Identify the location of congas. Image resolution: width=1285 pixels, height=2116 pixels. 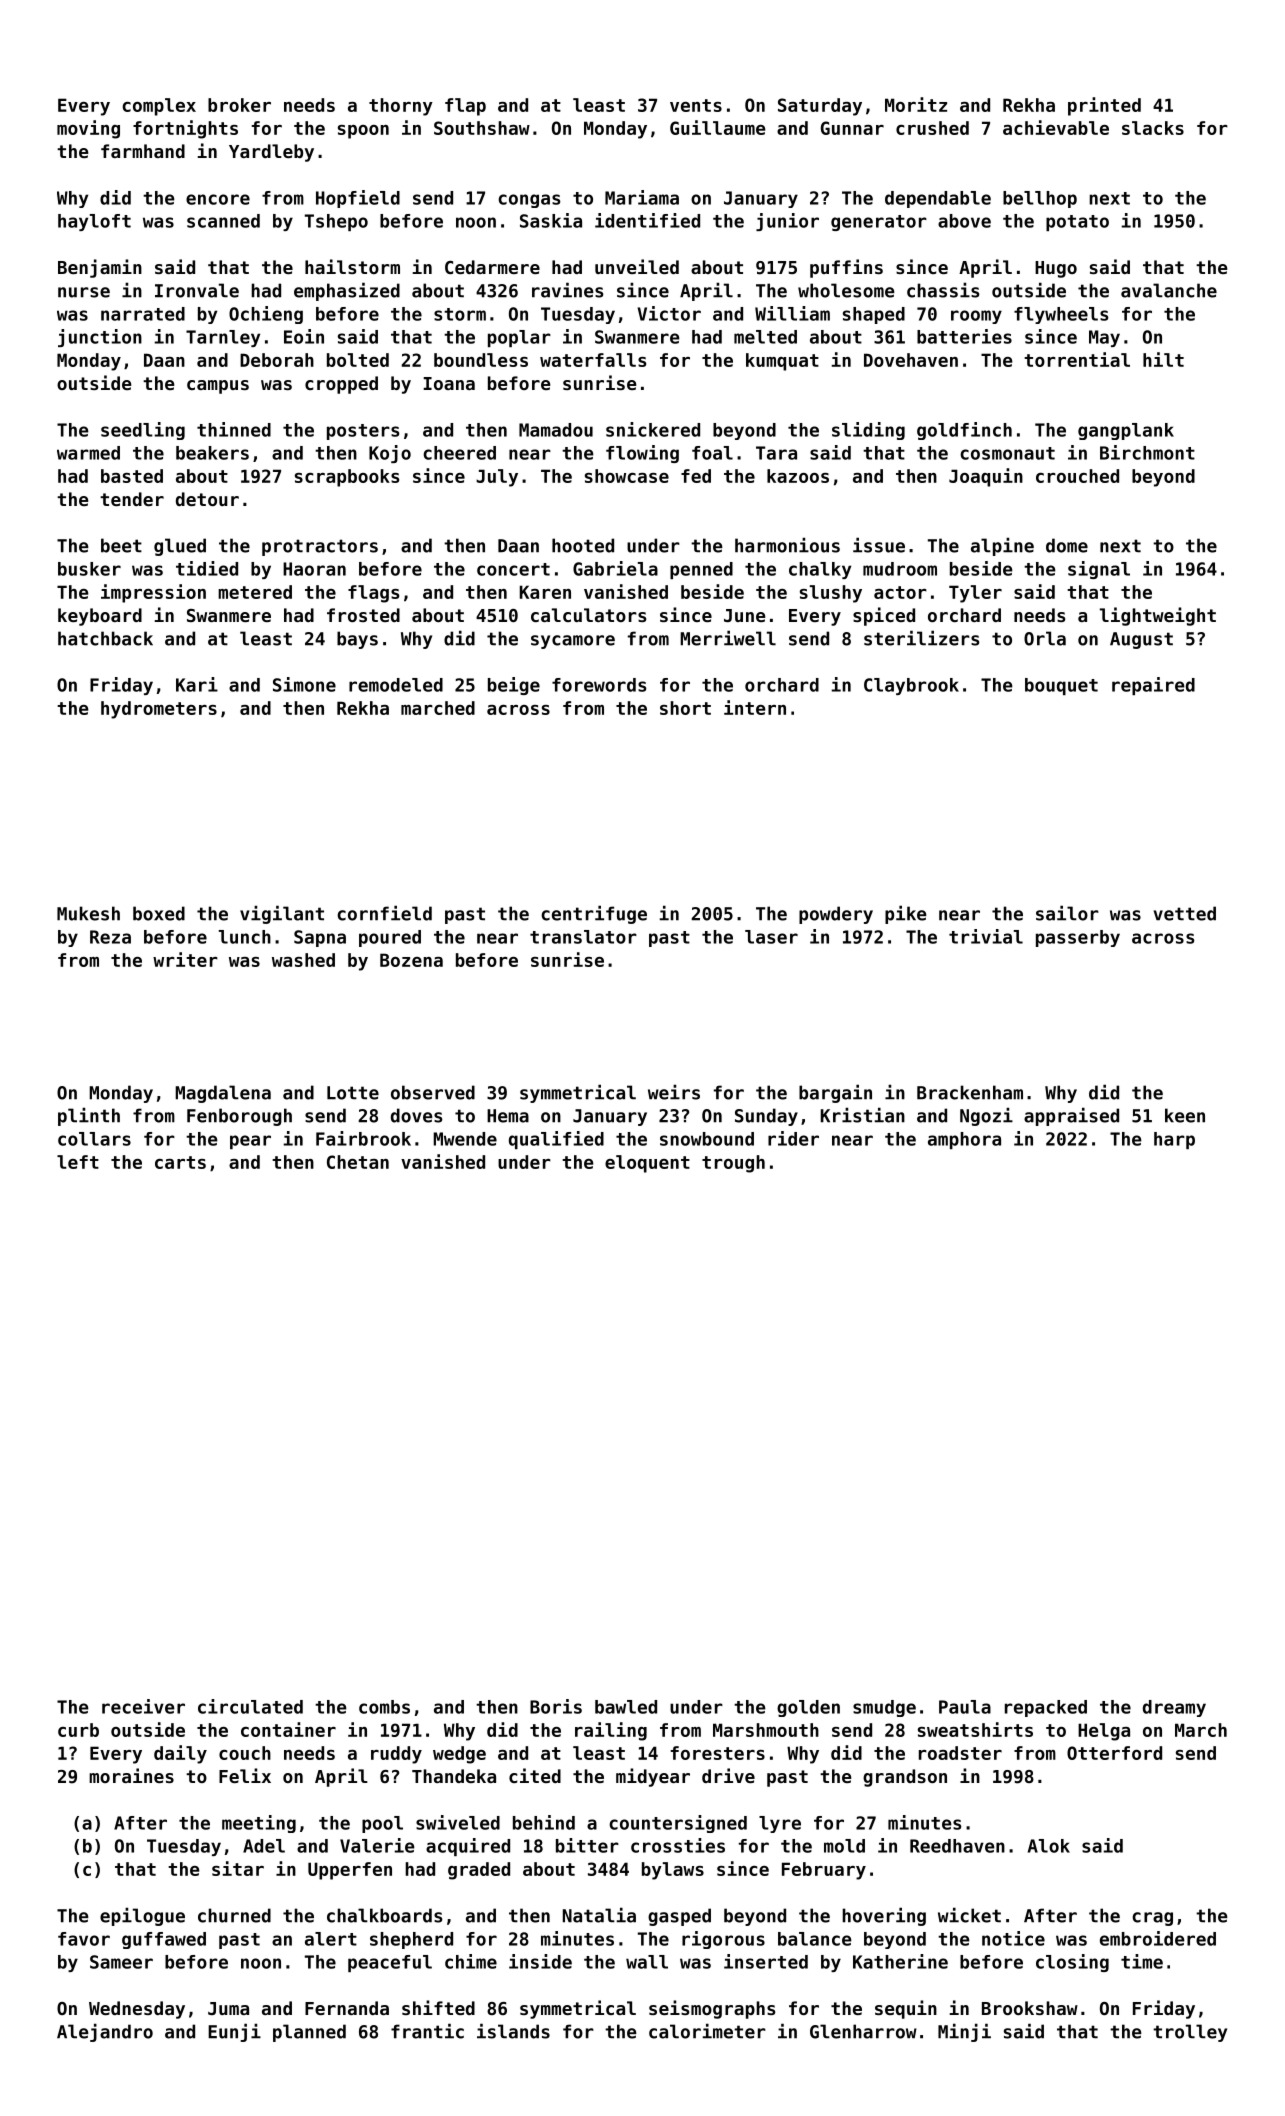
(529, 201).
